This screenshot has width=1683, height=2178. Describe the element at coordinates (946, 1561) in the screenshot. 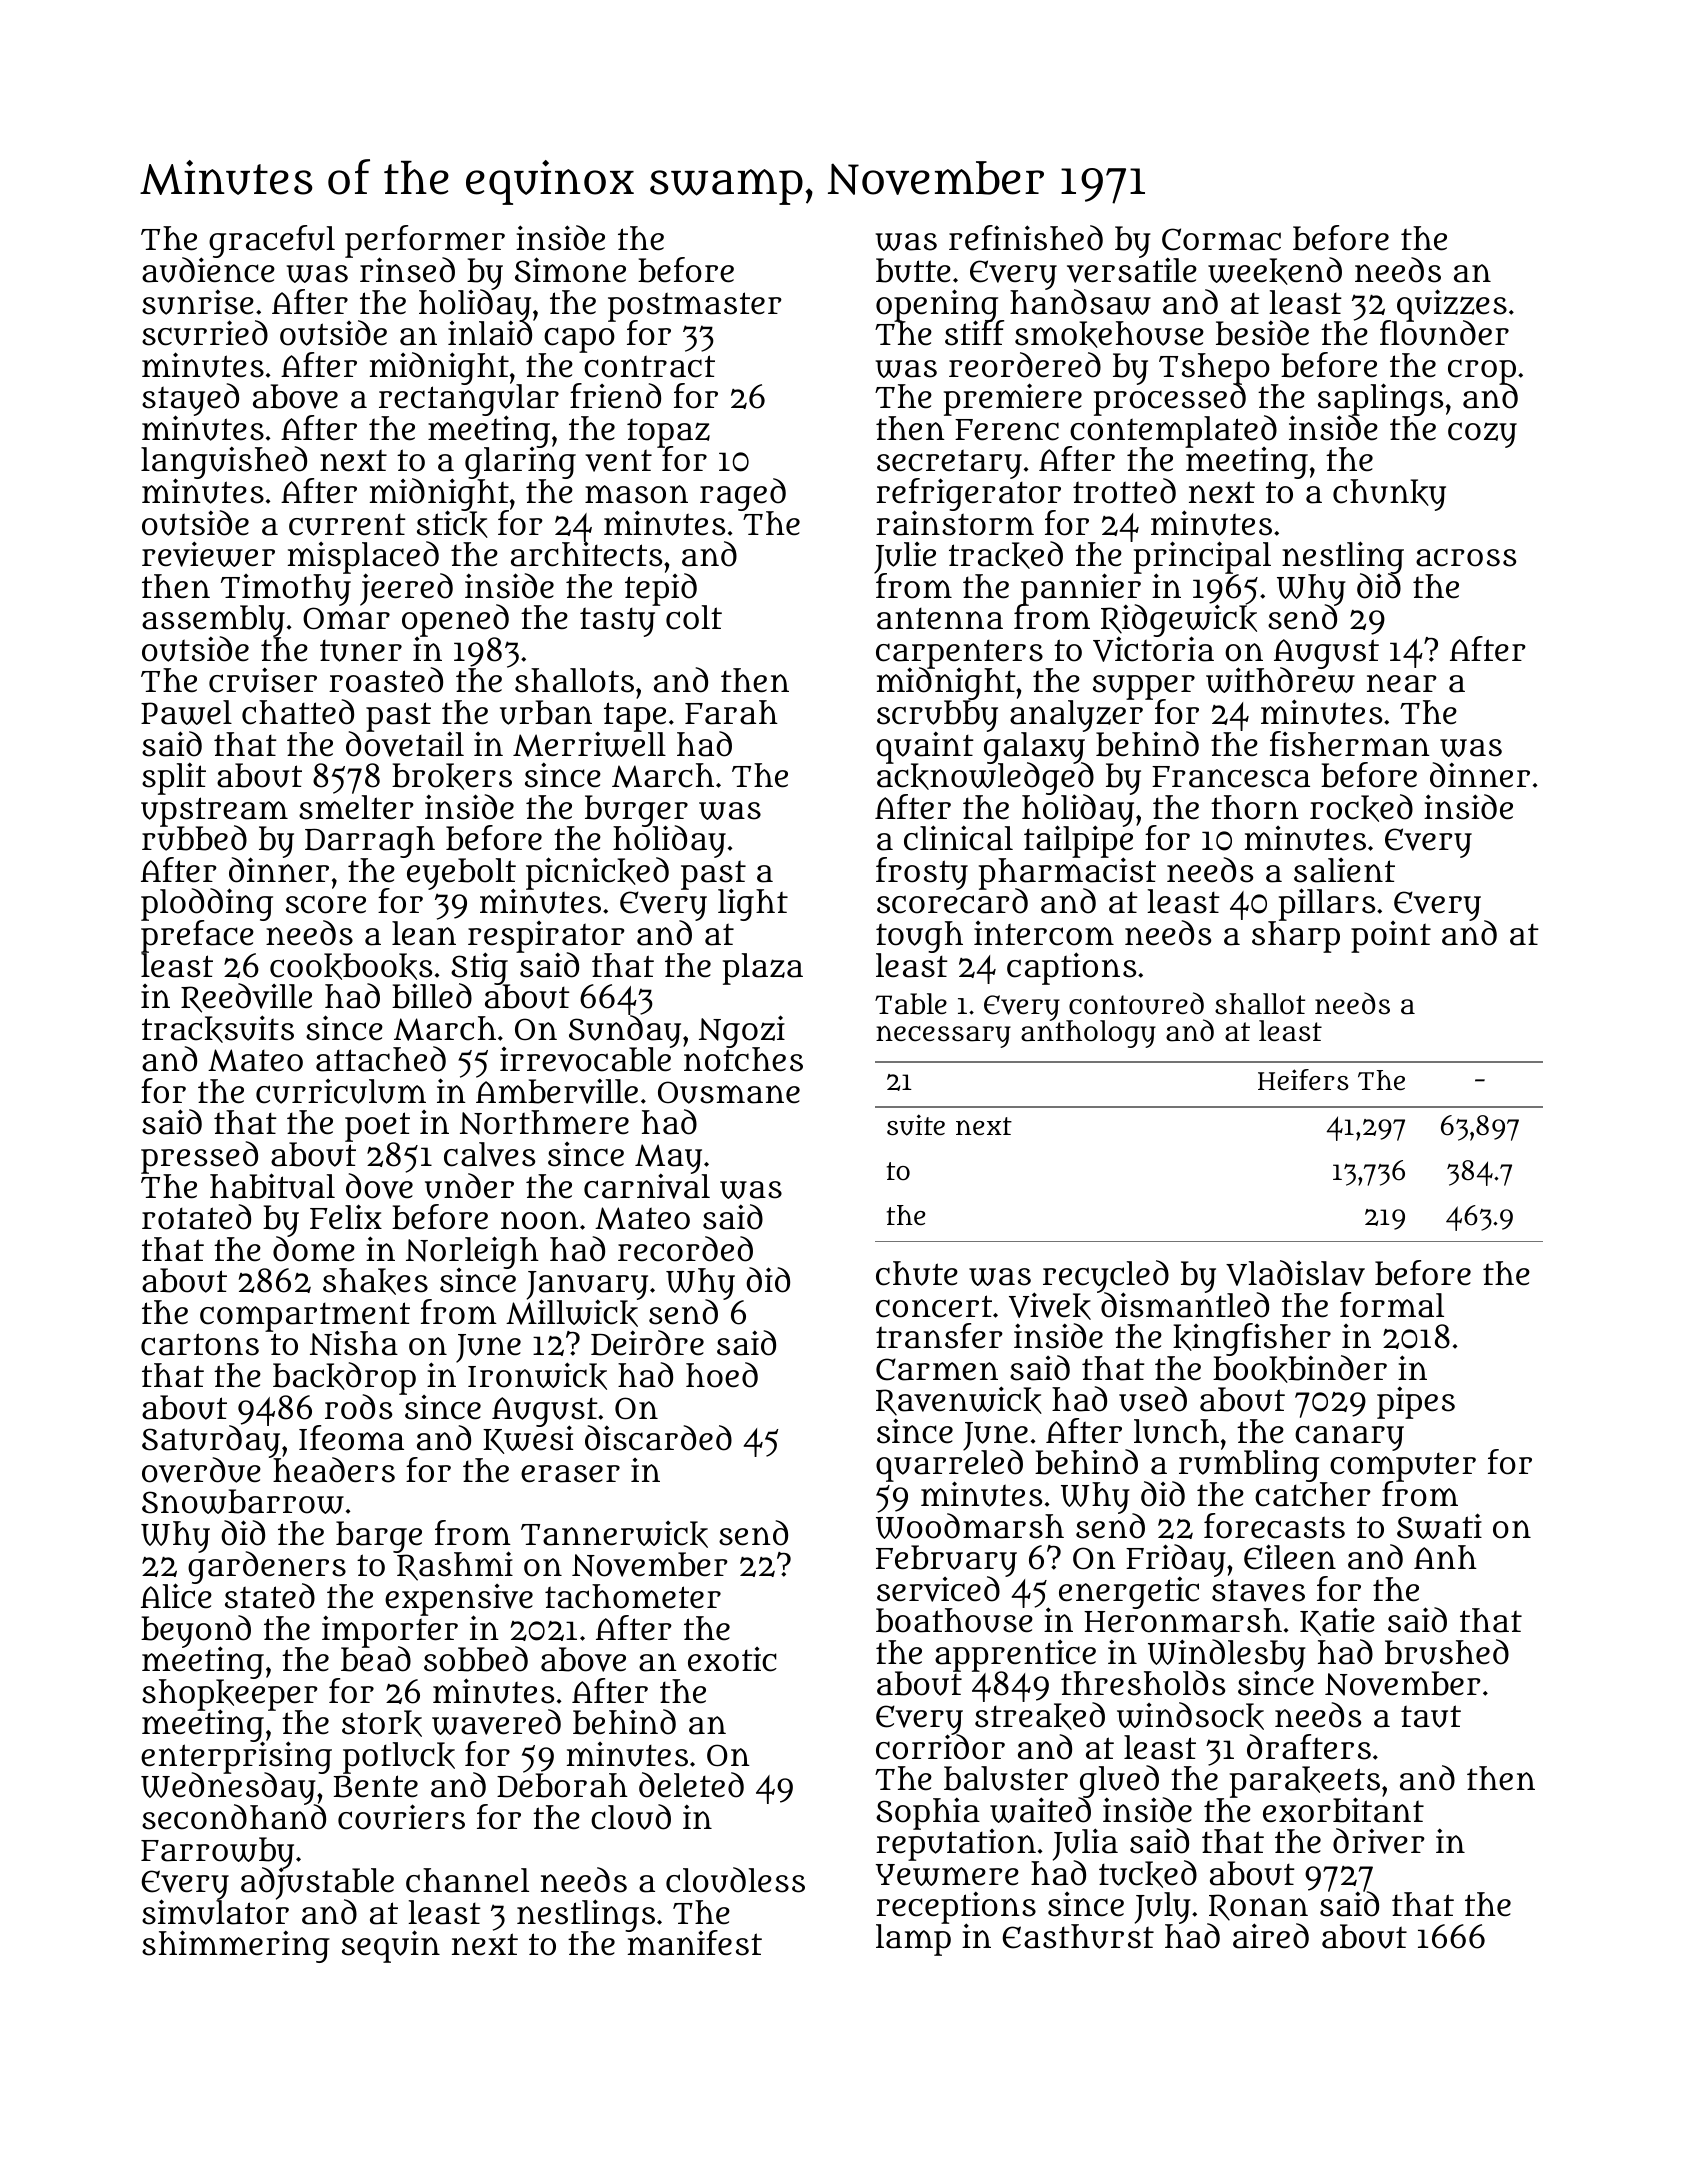

I see `February` at that location.
